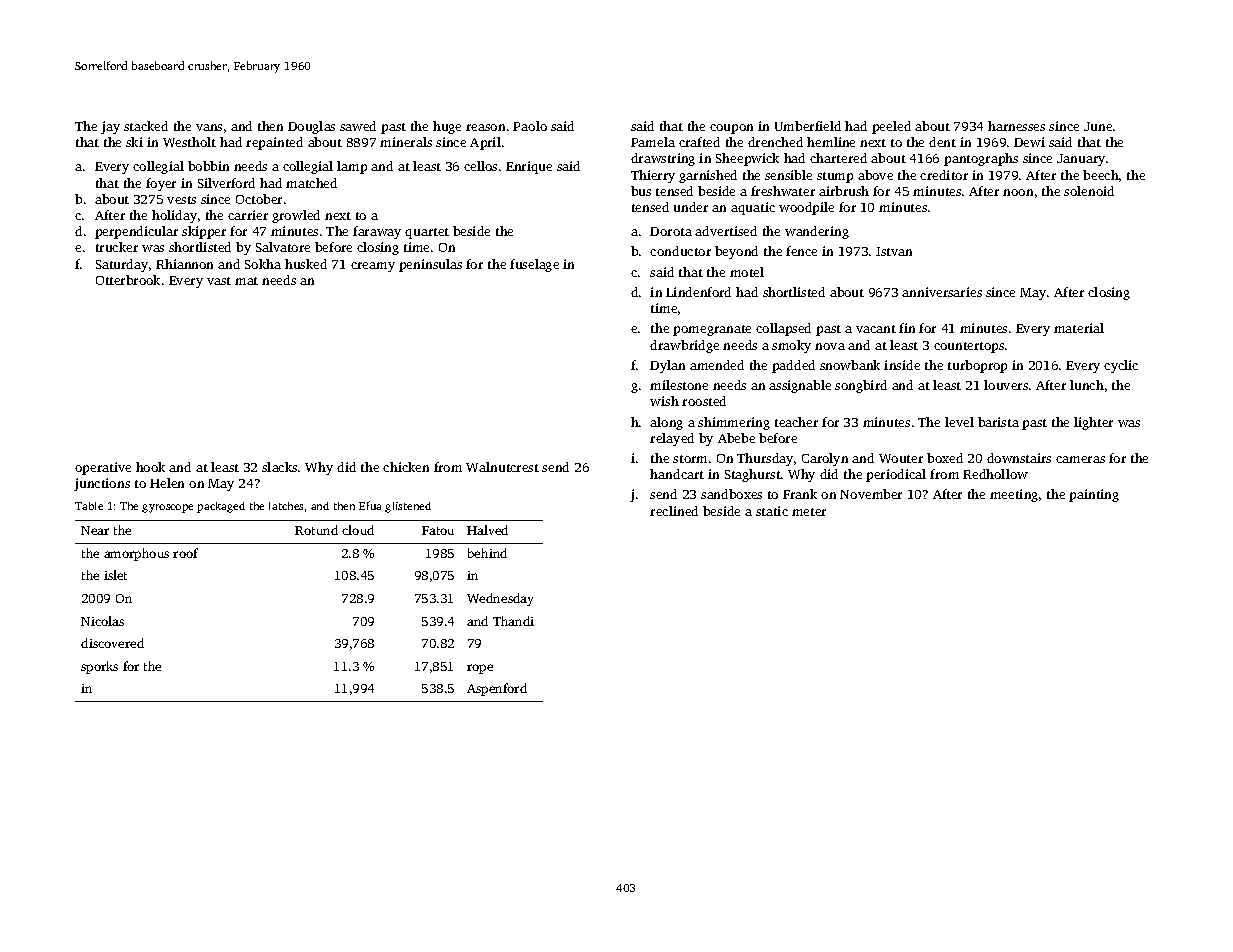  Describe the element at coordinates (497, 689) in the screenshot. I see `Aspenford` at that location.
